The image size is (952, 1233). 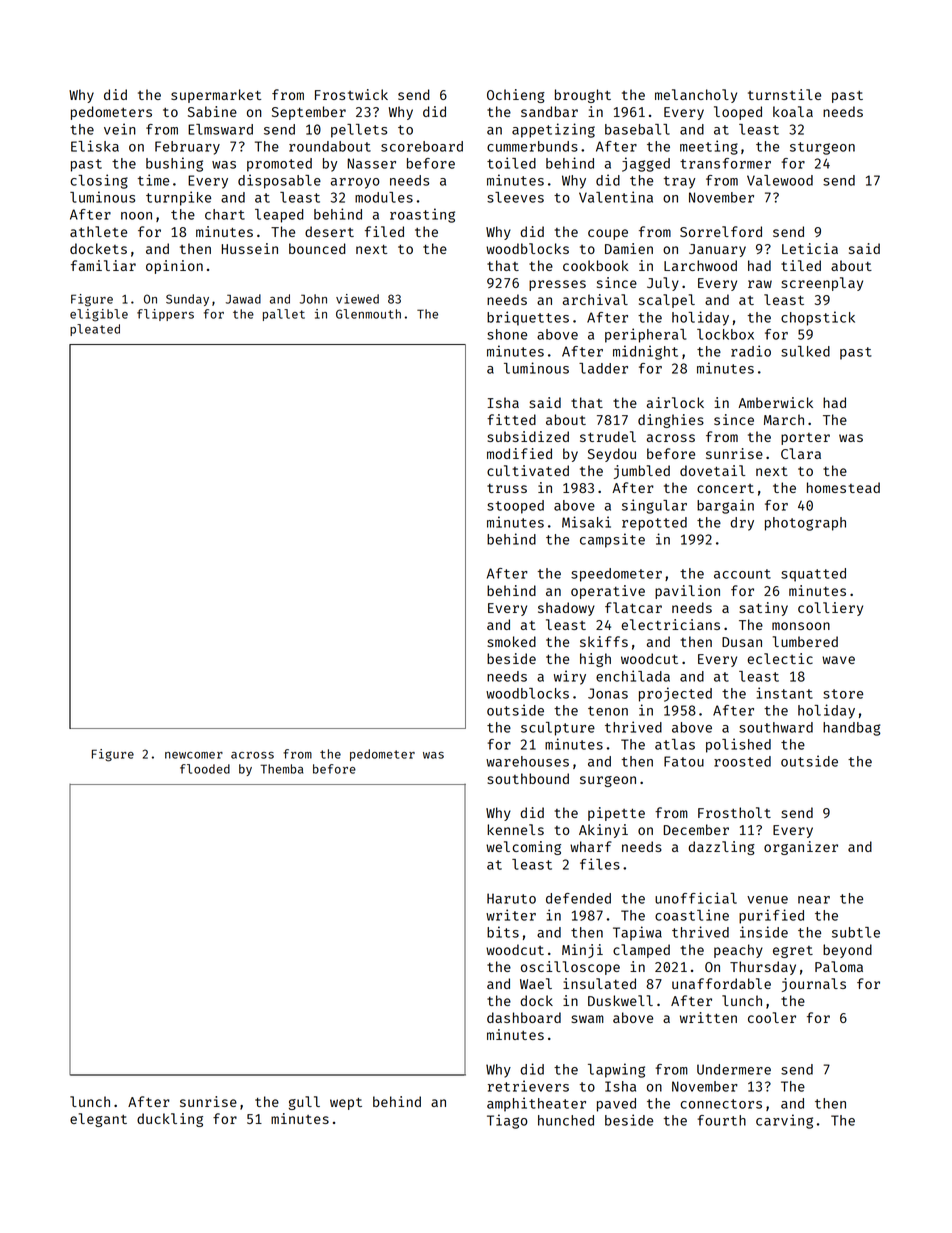 What do you see at coordinates (528, 436) in the image?
I see `subsidized` at bounding box center [528, 436].
